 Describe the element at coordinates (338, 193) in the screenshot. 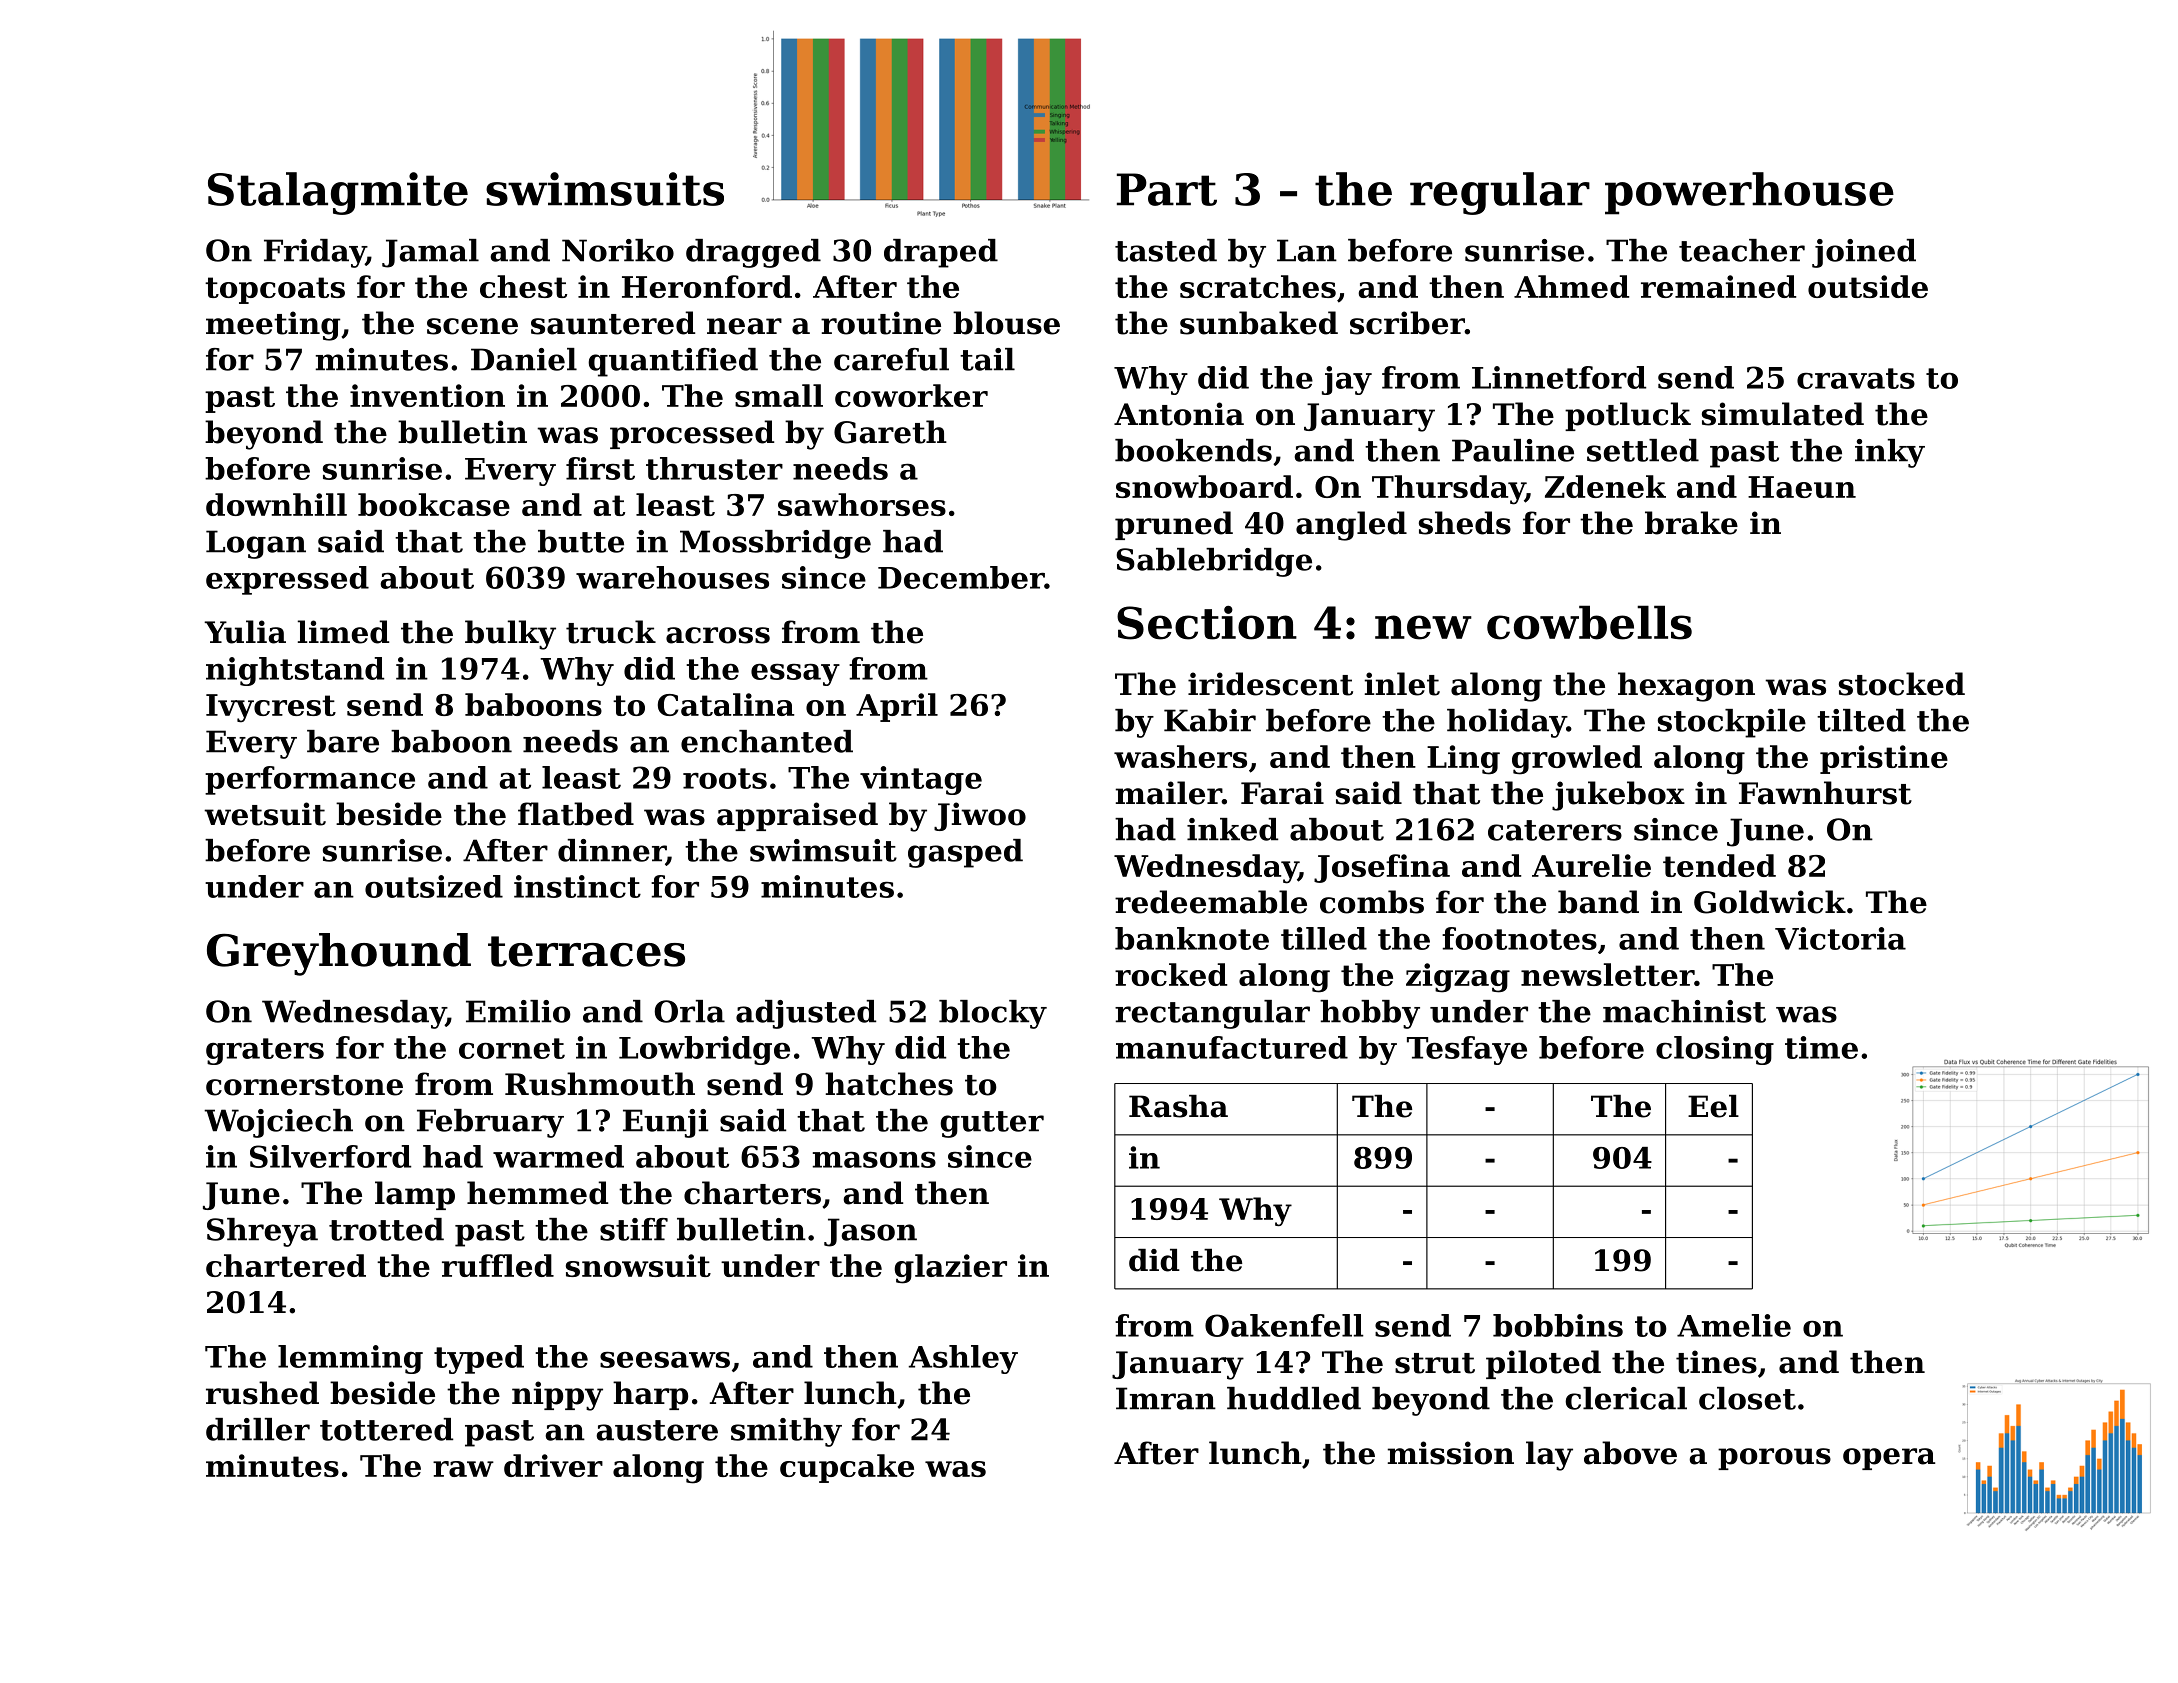

I see `Stalagmite` at that location.
